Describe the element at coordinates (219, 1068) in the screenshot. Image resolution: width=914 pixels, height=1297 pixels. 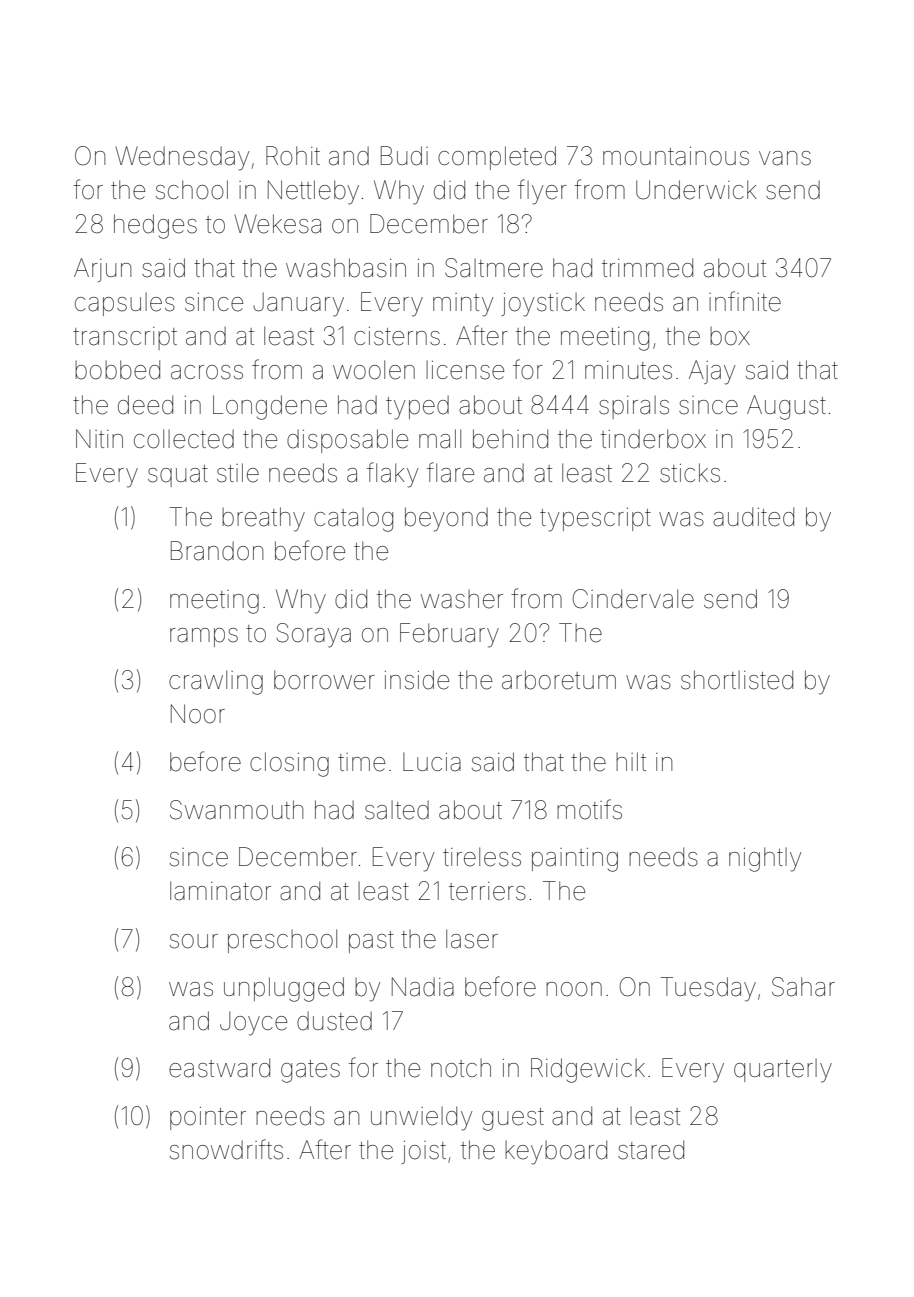
I see `eastward` at that location.
